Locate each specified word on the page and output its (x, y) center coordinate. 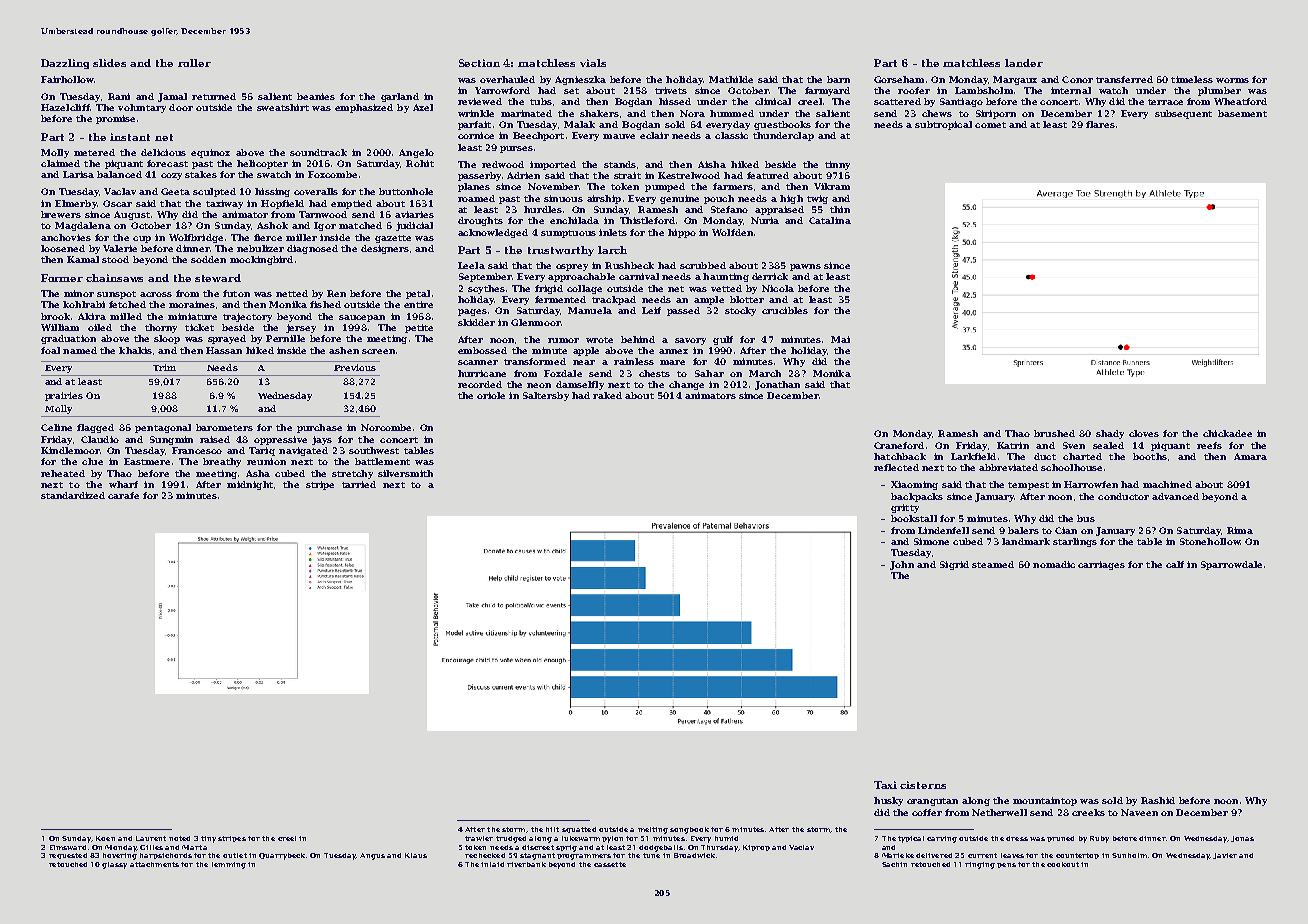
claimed (60, 163)
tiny (208, 839)
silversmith (405, 473)
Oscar (117, 203)
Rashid (1158, 800)
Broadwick (694, 855)
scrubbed (703, 265)
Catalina (830, 220)
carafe (123, 495)
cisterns (923, 785)
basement (1242, 113)
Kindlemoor (70, 450)
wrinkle (476, 113)
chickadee (1227, 433)
